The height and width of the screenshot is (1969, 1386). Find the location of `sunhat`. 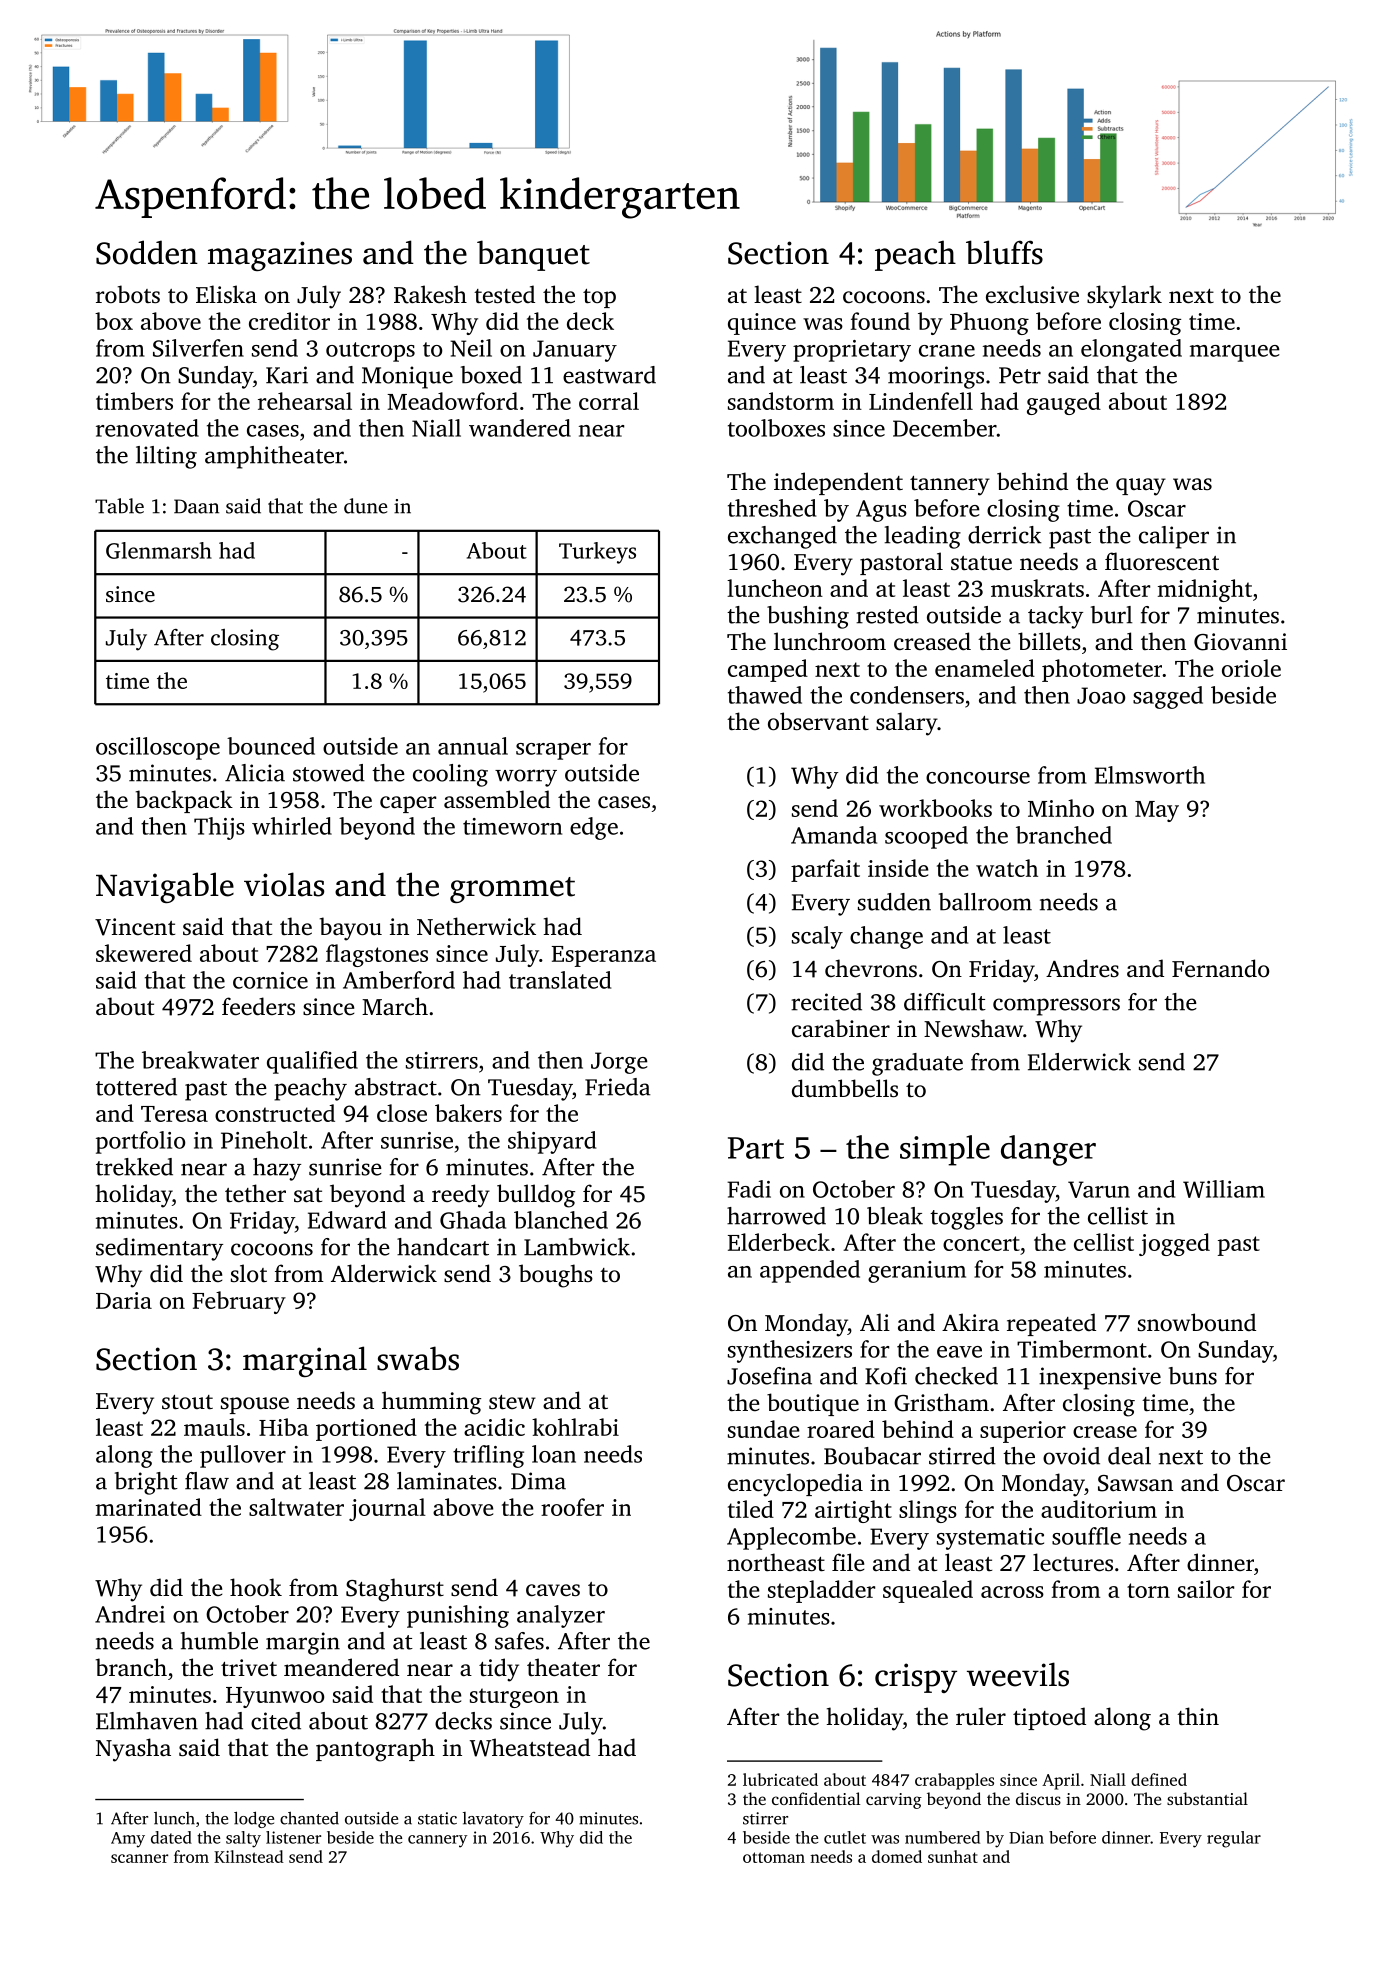

sunhat is located at coordinates (953, 1856).
